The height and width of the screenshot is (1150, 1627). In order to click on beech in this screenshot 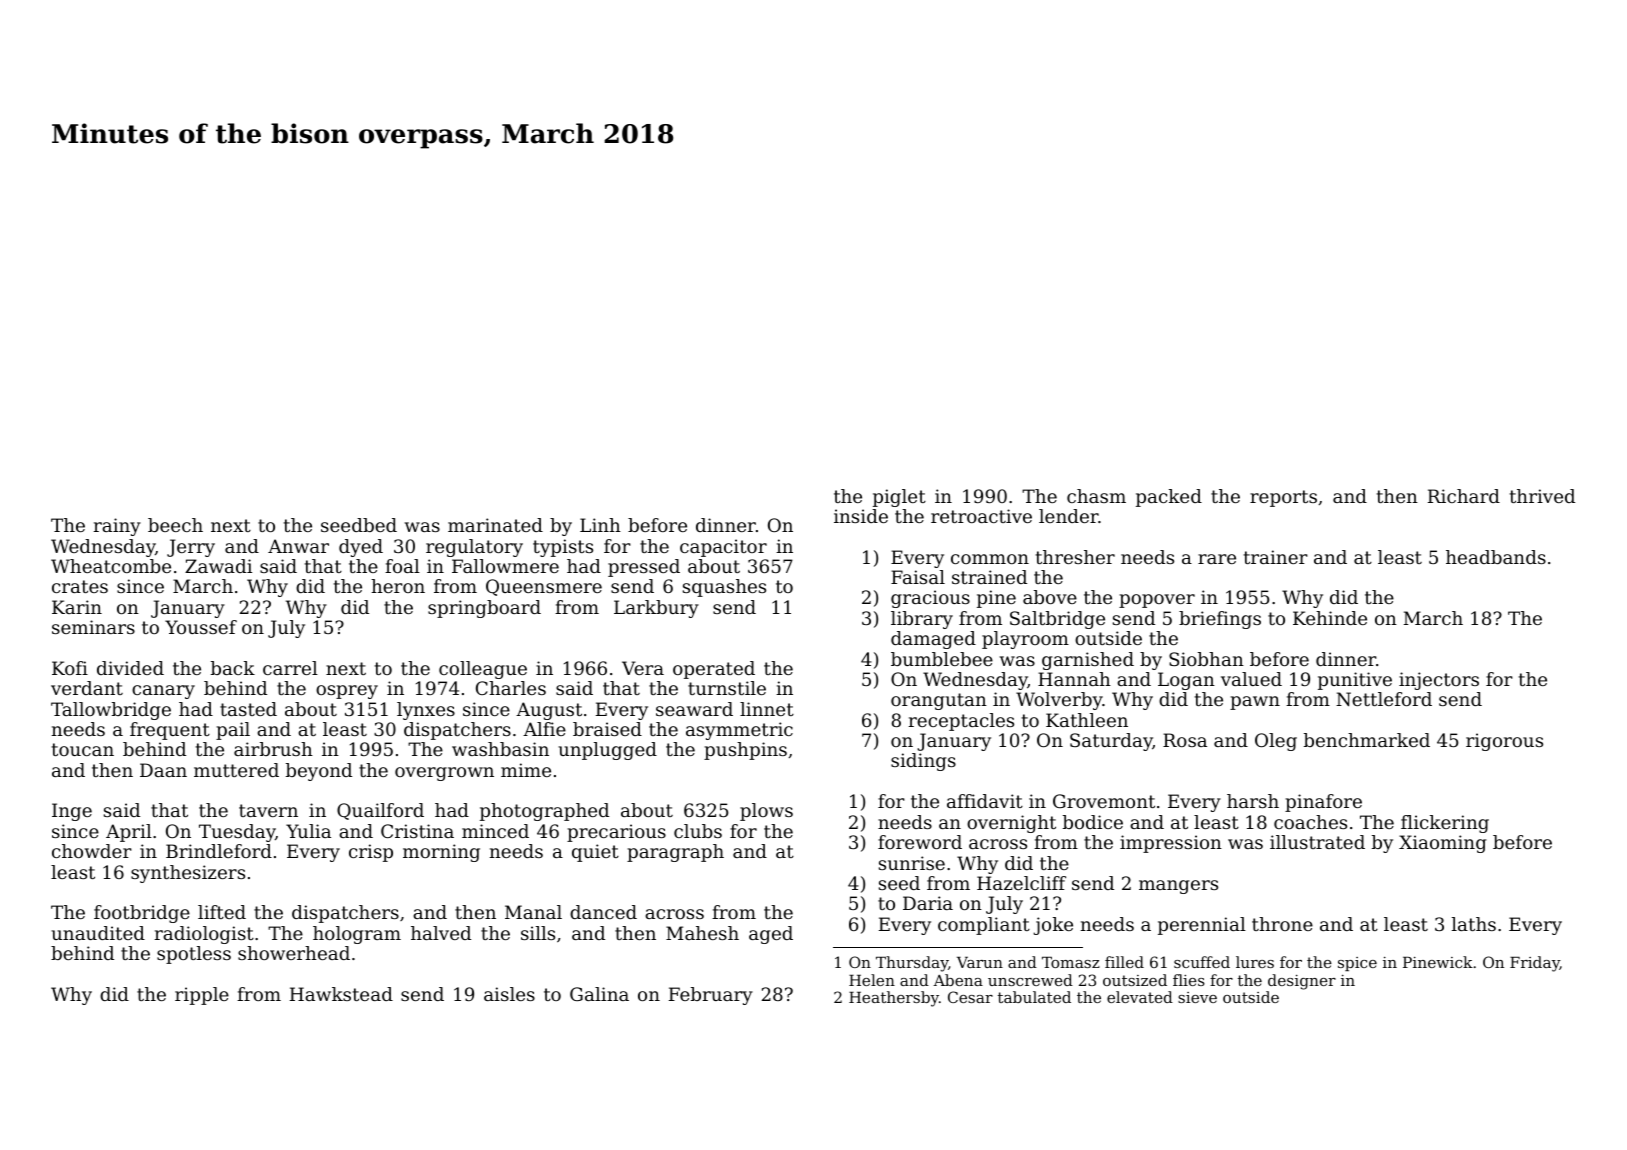, I will do `click(175, 525)`.
